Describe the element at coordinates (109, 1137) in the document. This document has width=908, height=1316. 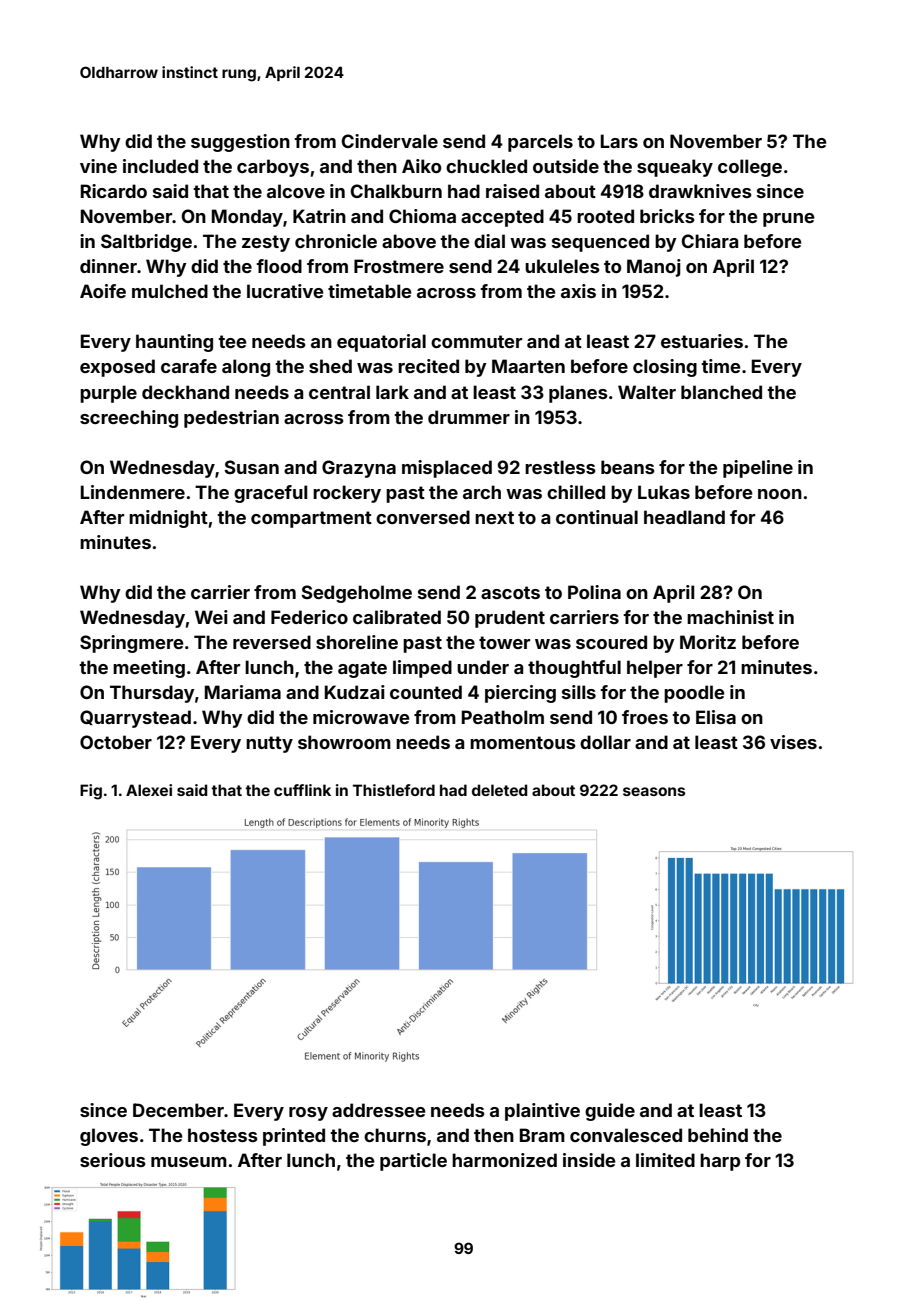
I see `gloves` at that location.
